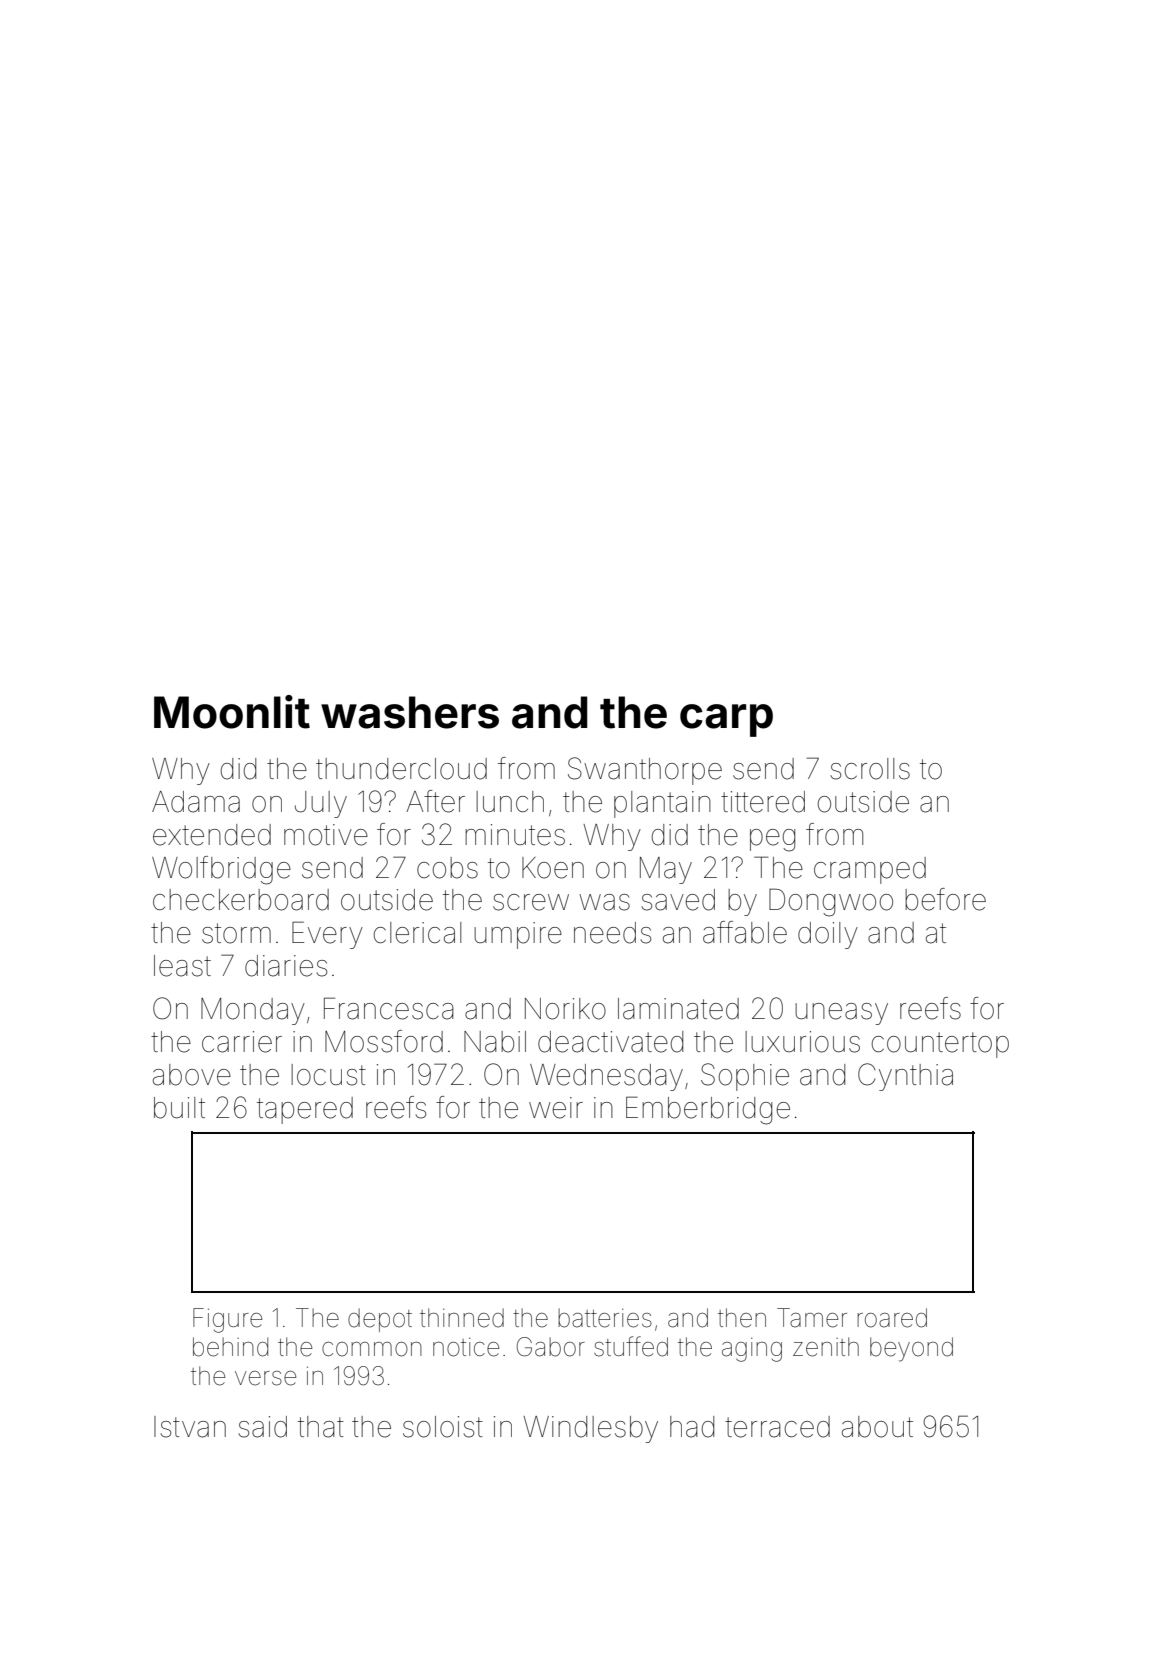 The image size is (1165, 1654). I want to click on Adama, so click(196, 802).
